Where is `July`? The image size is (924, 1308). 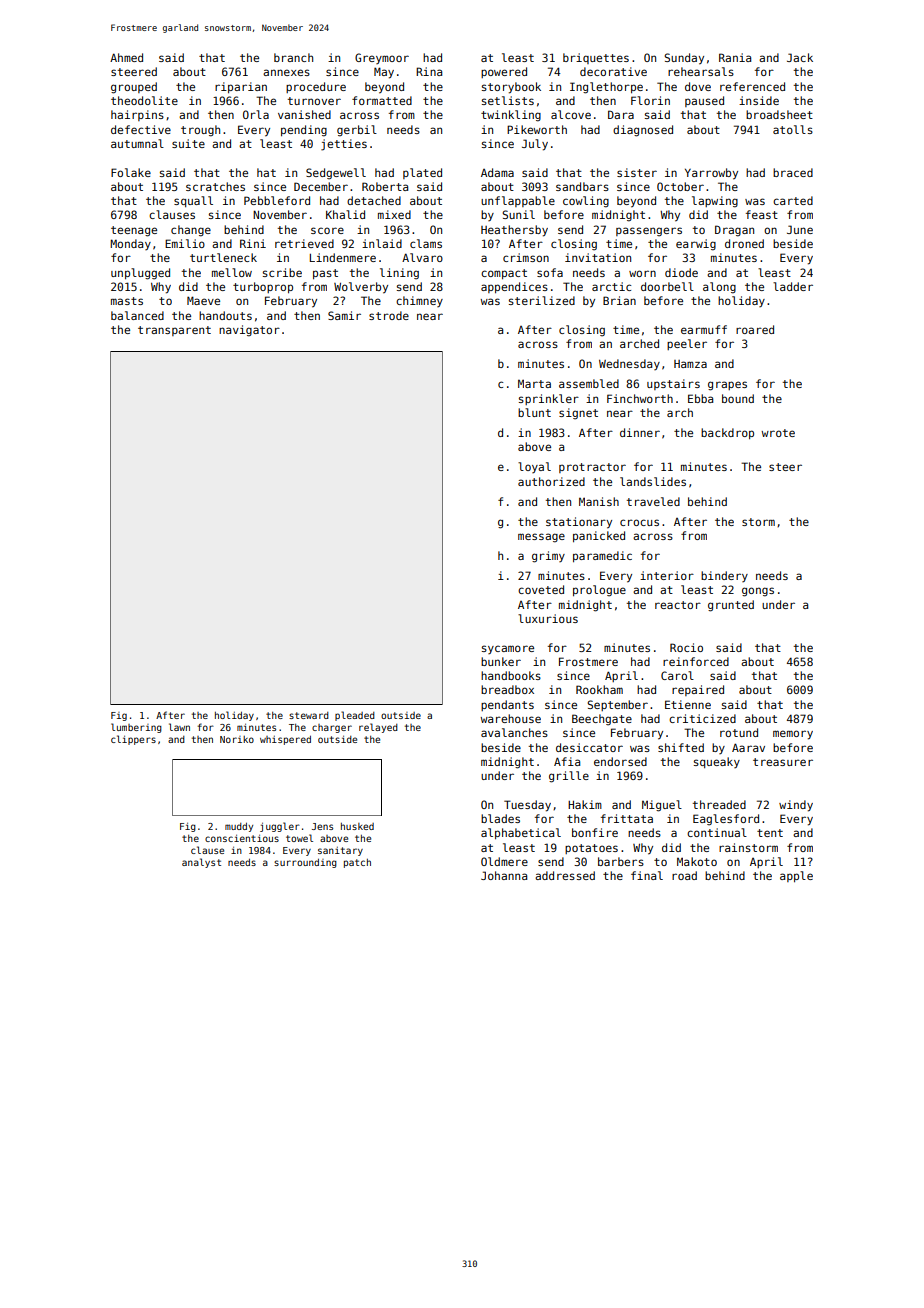
July is located at coordinates (535, 145).
